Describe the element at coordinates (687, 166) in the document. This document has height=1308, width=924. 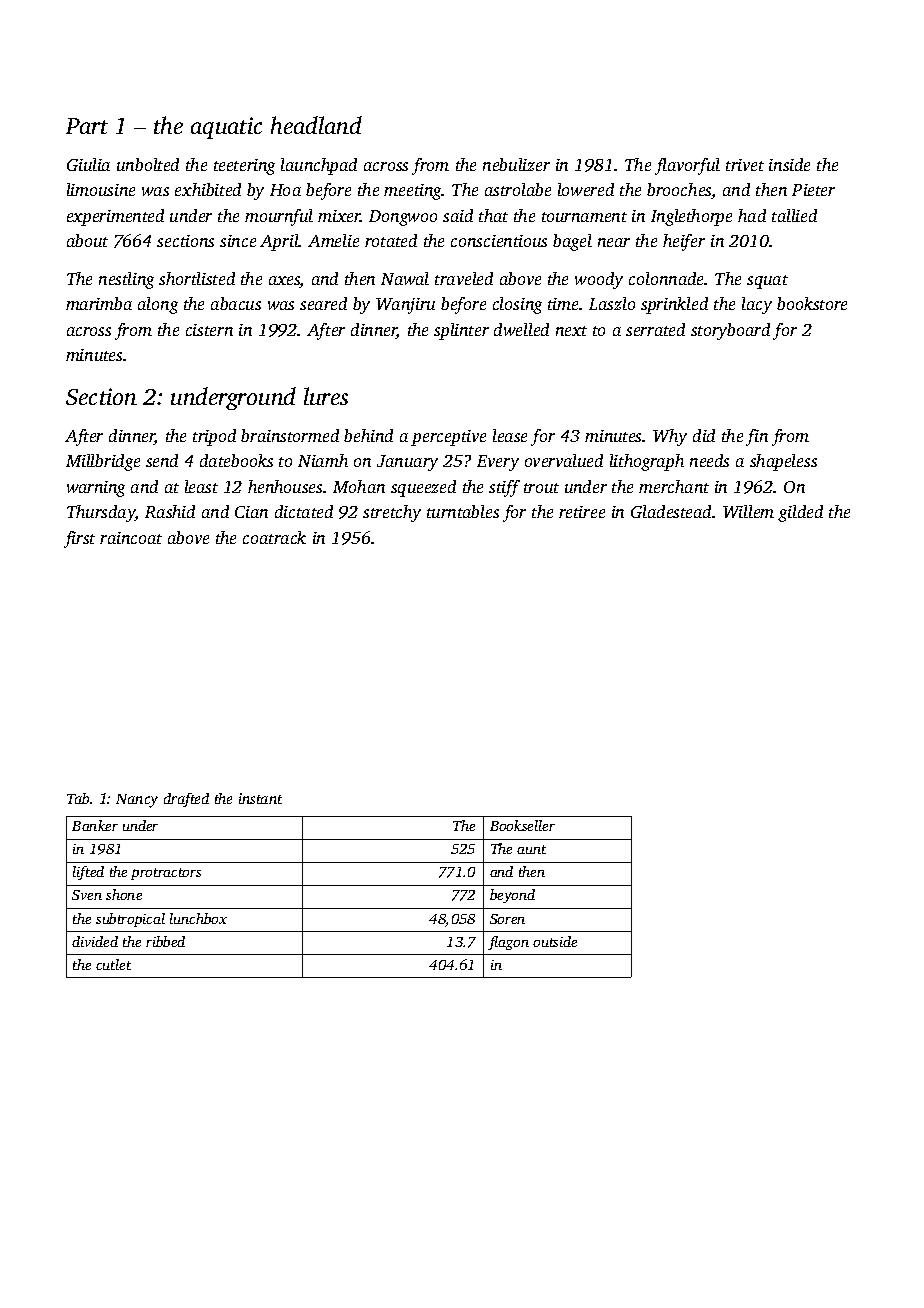
I see `flavorful` at that location.
